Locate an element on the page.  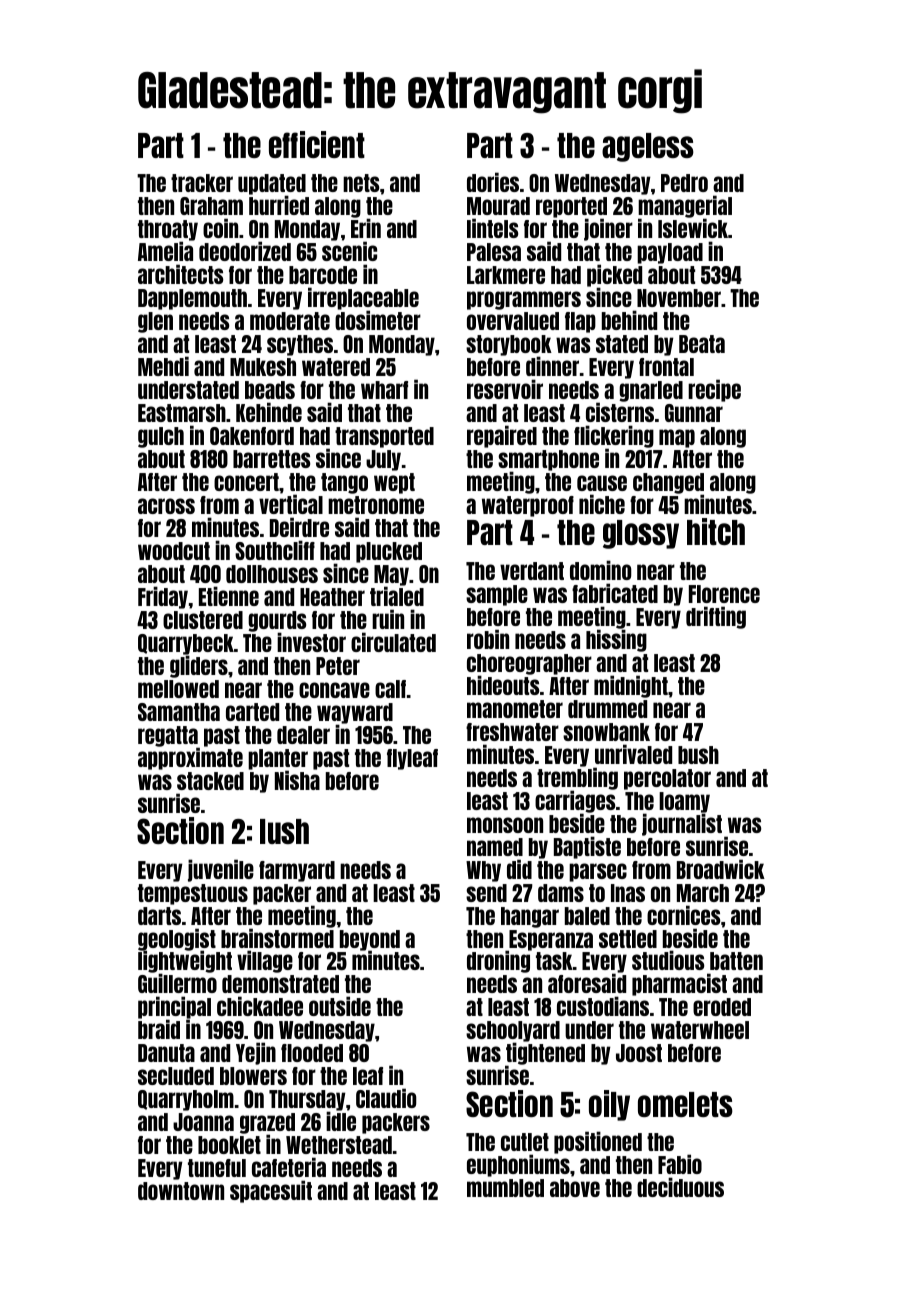
regatta is located at coordinates (168, 737).
